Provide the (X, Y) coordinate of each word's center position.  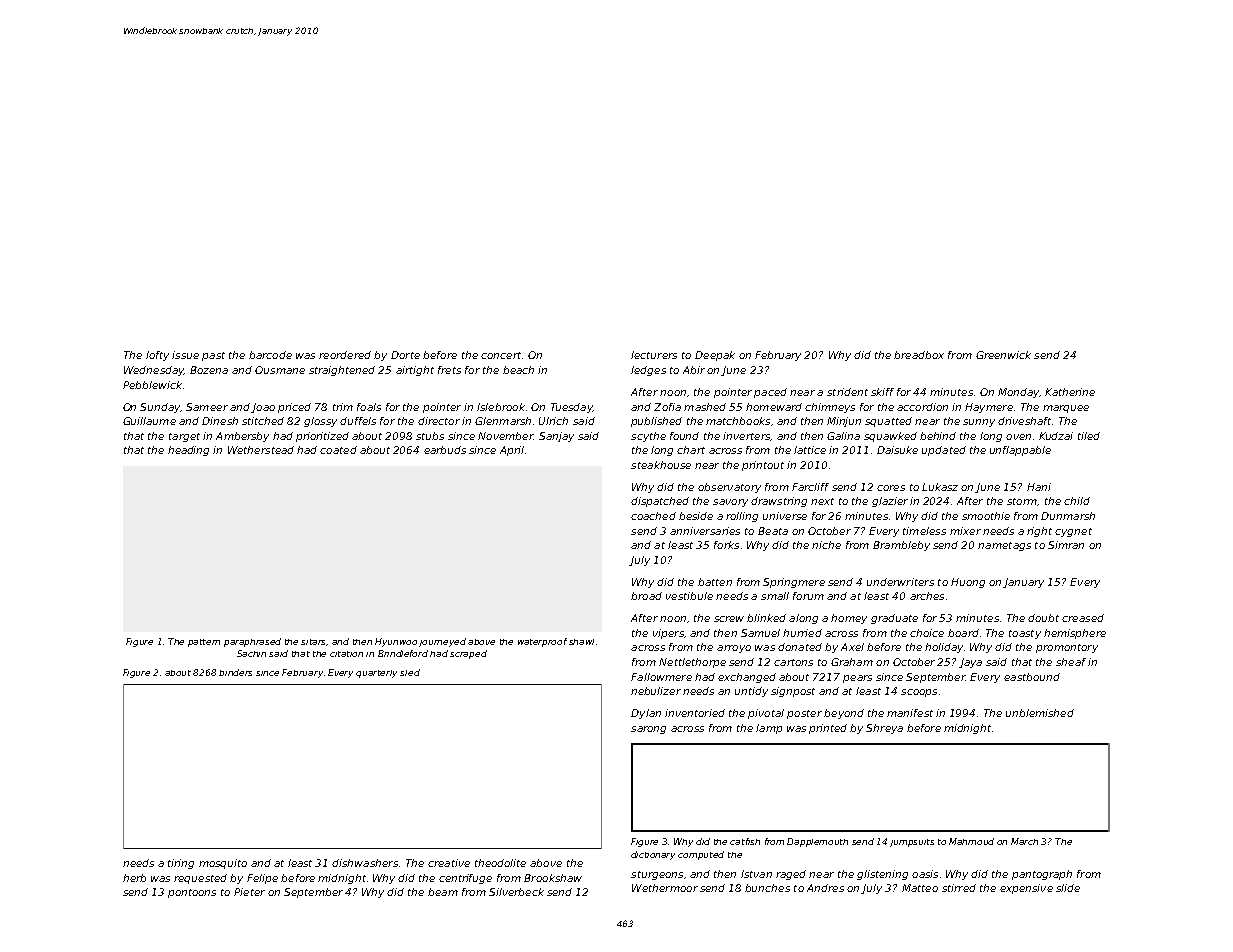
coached (653, 516)
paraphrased (252, 642)
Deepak (715, 356)
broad (646, 596)
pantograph (1042, 875)
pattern (204, 643)
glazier (890, 502)
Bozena (209, 370)
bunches (767, 888)
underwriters (900, 582)
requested (200, 879)
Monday (1018, 393)
